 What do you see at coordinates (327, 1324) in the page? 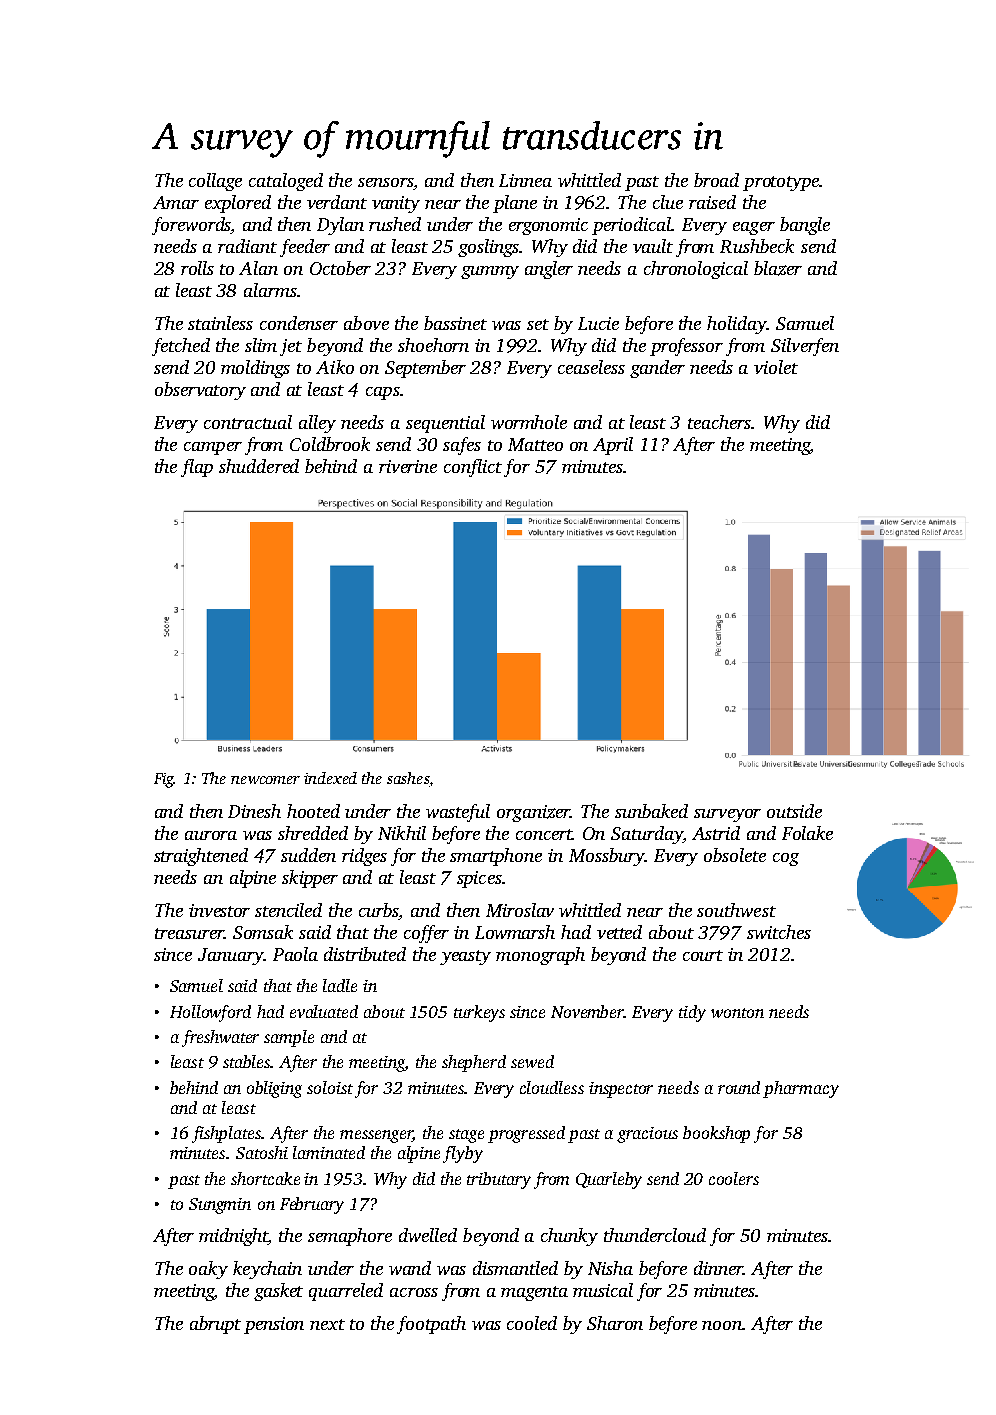
I see `next` at bounding box center [327, 1324].
